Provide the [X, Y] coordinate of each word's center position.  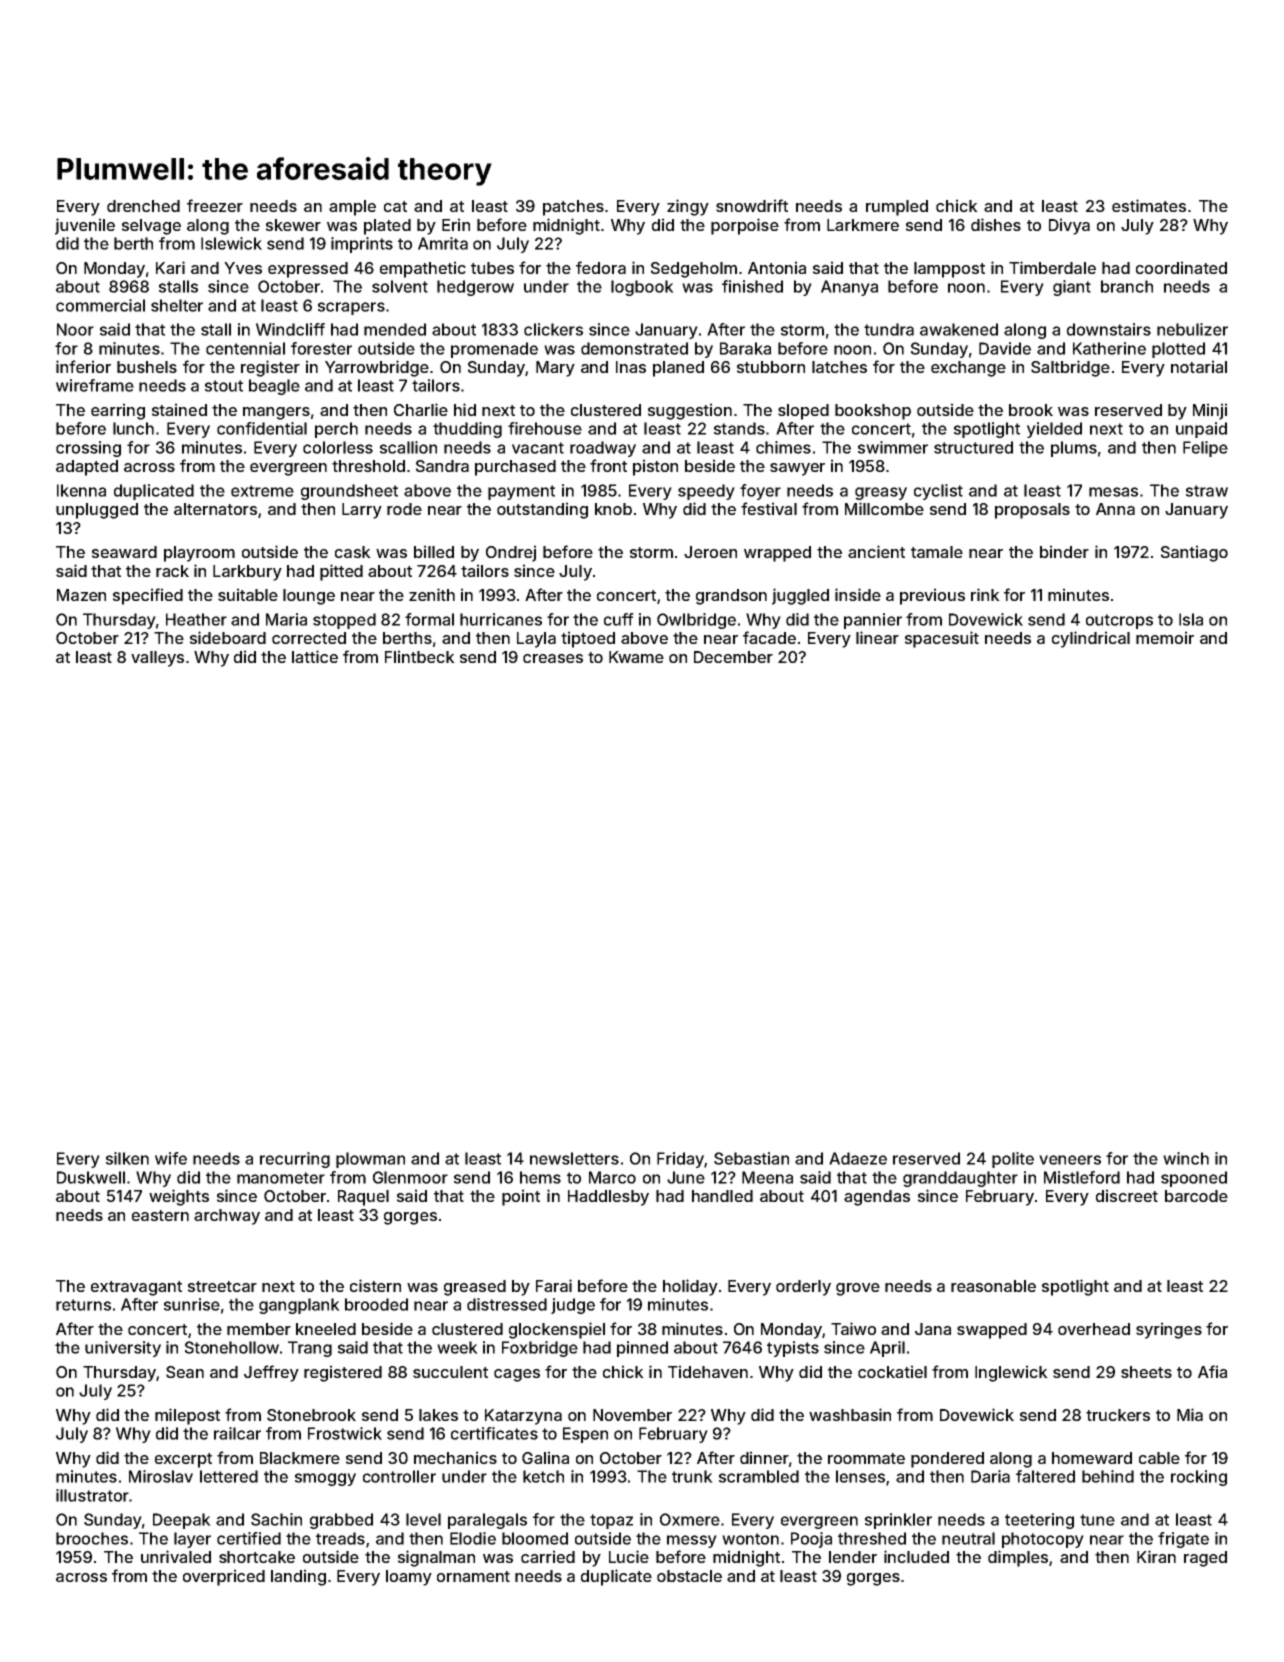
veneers [1070, 1160]
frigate [1183, 1540]
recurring [295, 1160]
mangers [276, 413]
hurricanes [501, 619]
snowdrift [752, 205]
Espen [585, 1435]
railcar [237, 1433]
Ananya [849, 288]
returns [83, 1305]
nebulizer [1192, 329]
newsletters [574, 1158]
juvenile [85, 226]
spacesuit [942, 639]
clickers [553, 329]
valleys [157, 659]
